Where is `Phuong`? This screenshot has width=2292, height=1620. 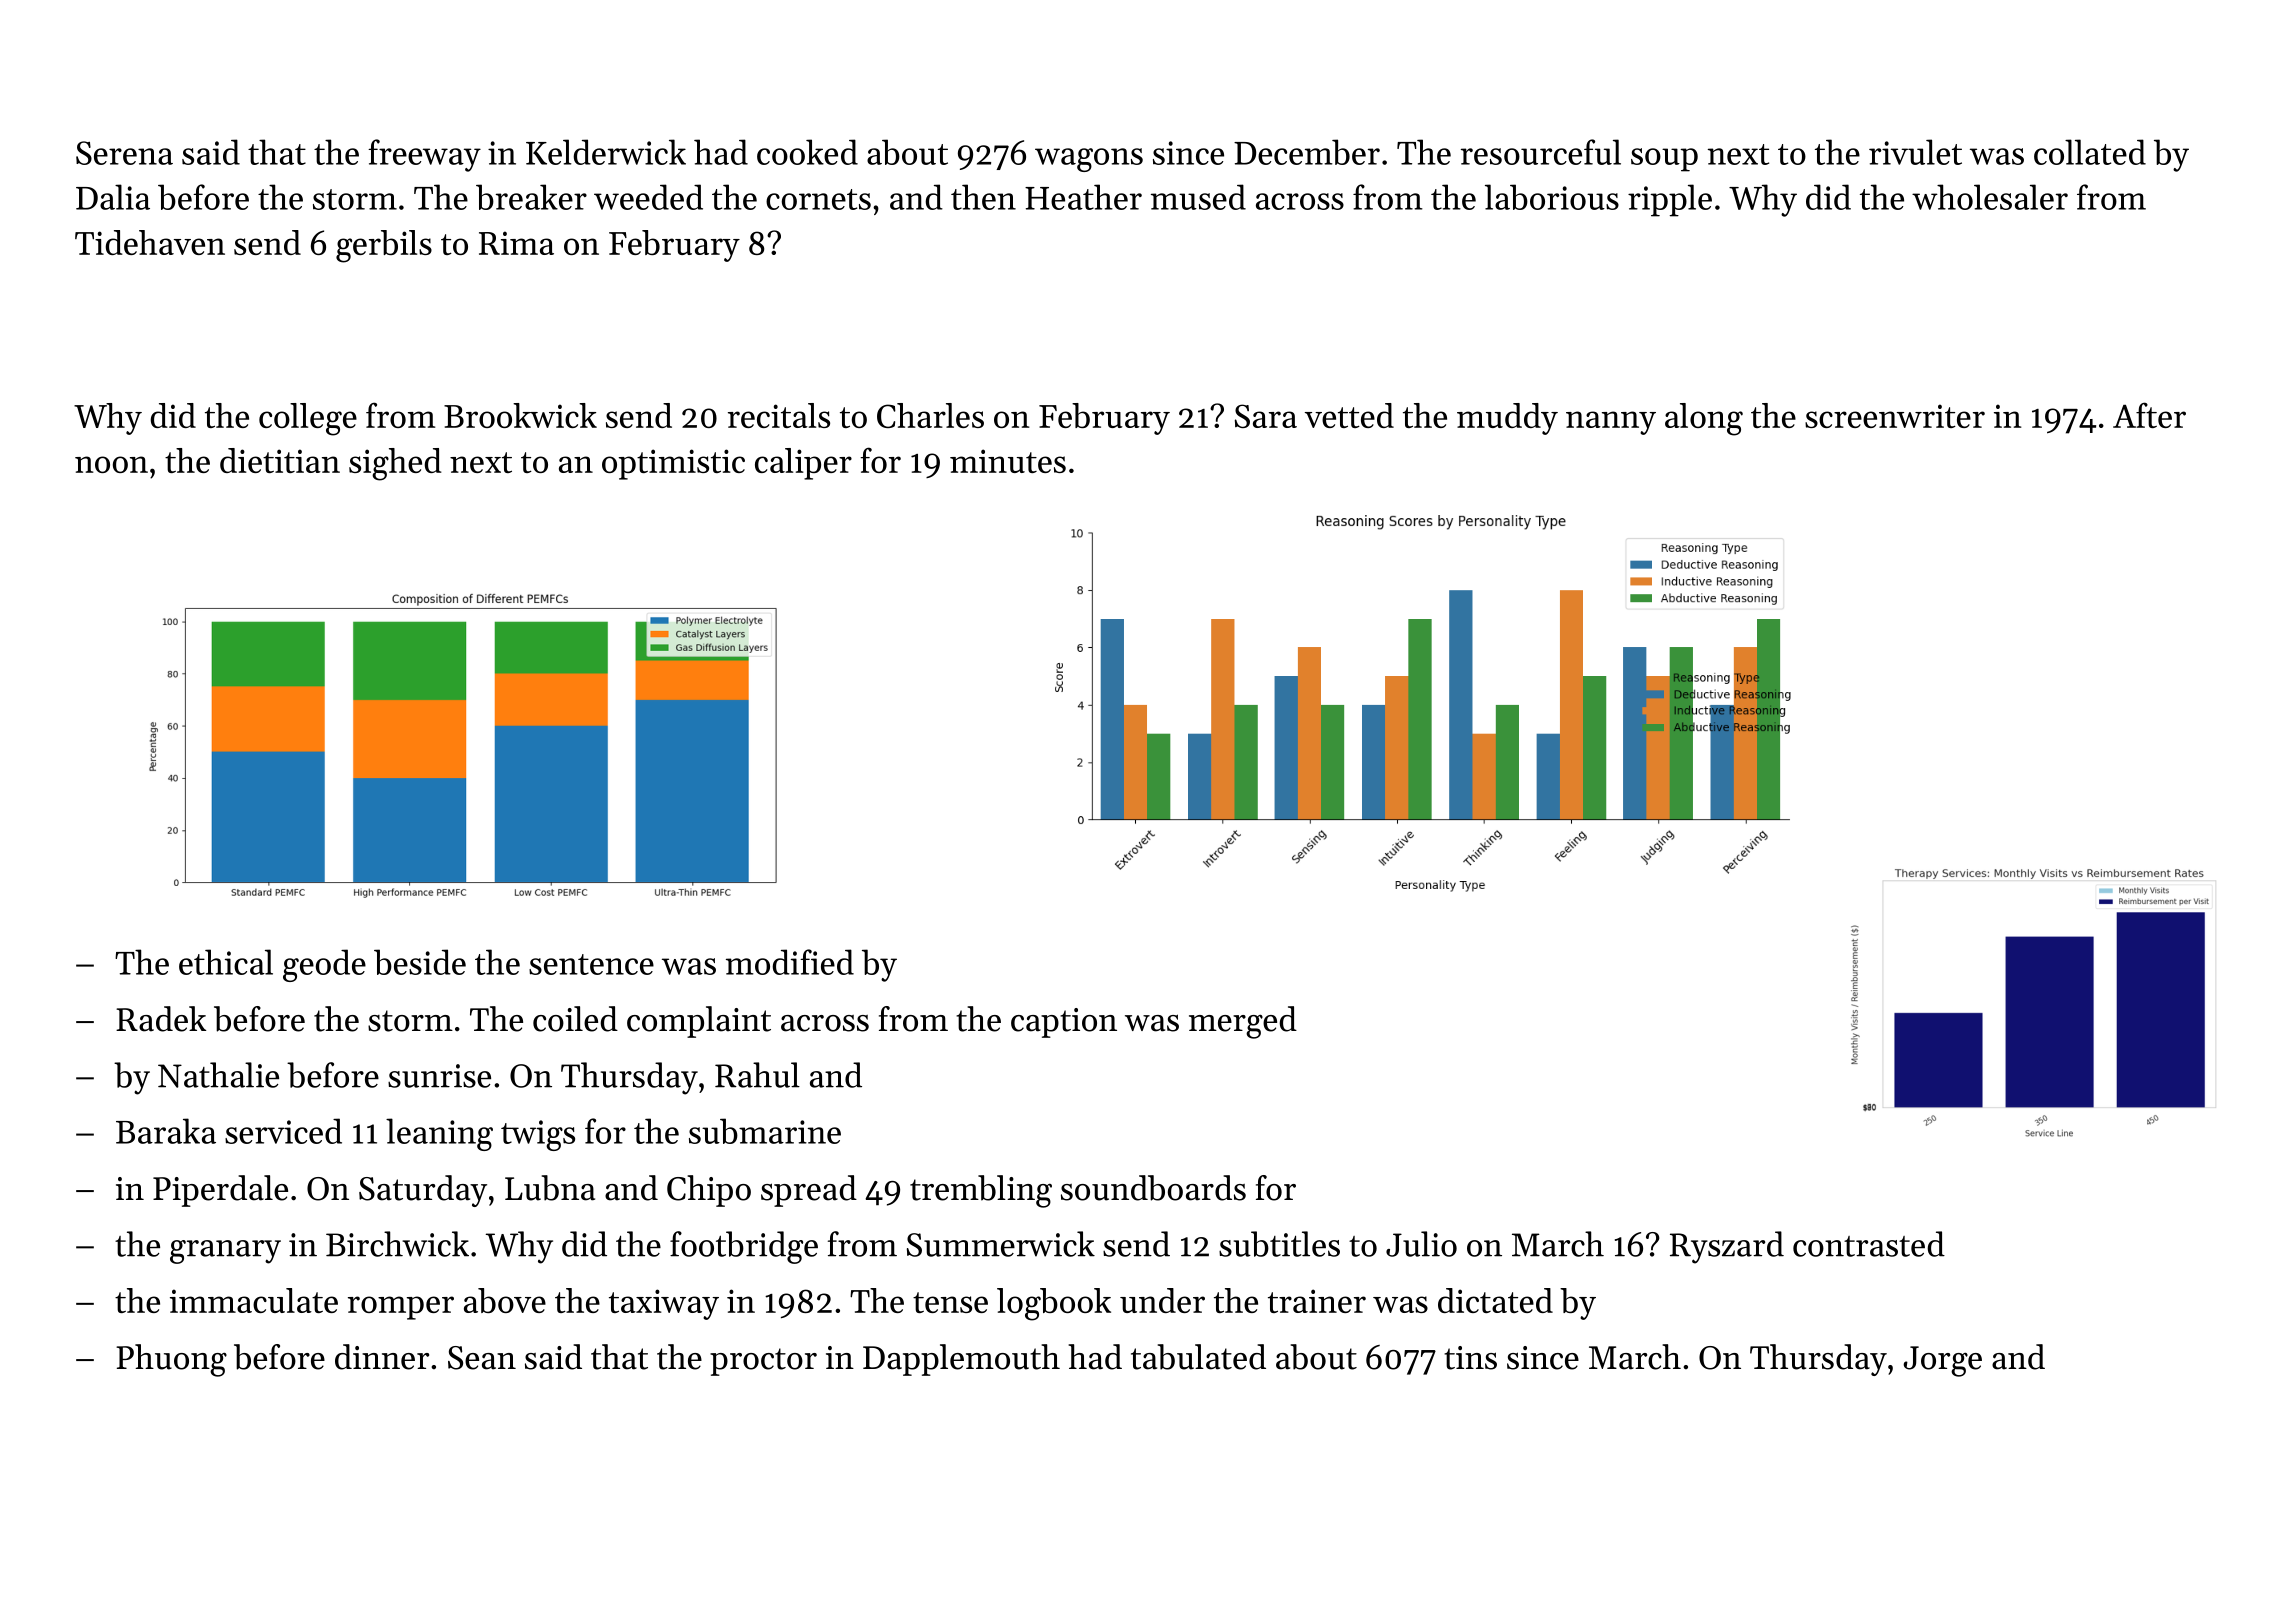 Phuong is located at coordinates (171, 1360).
